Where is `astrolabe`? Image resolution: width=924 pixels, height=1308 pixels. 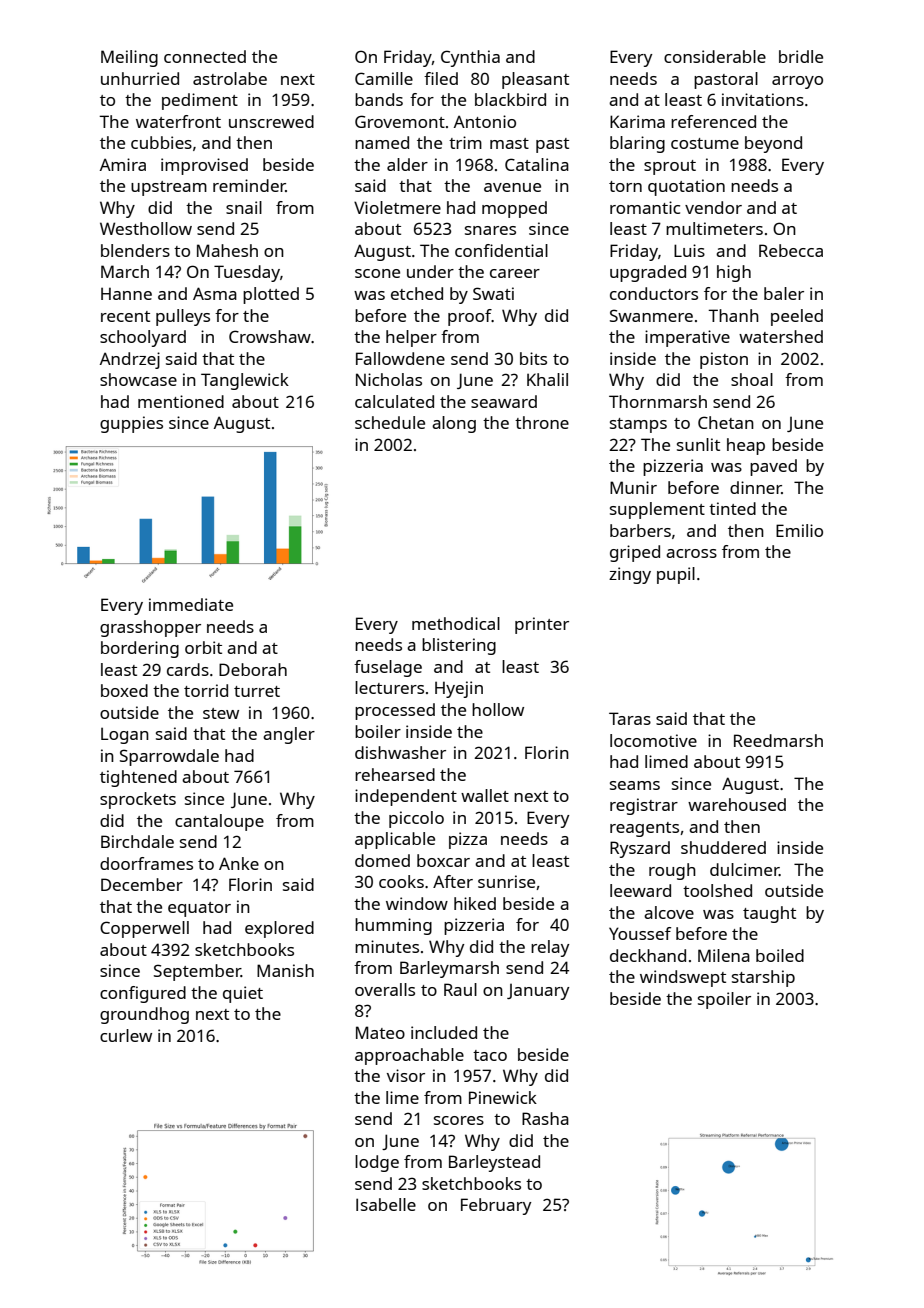 astrolabe is located at coordinates (230, 78).
